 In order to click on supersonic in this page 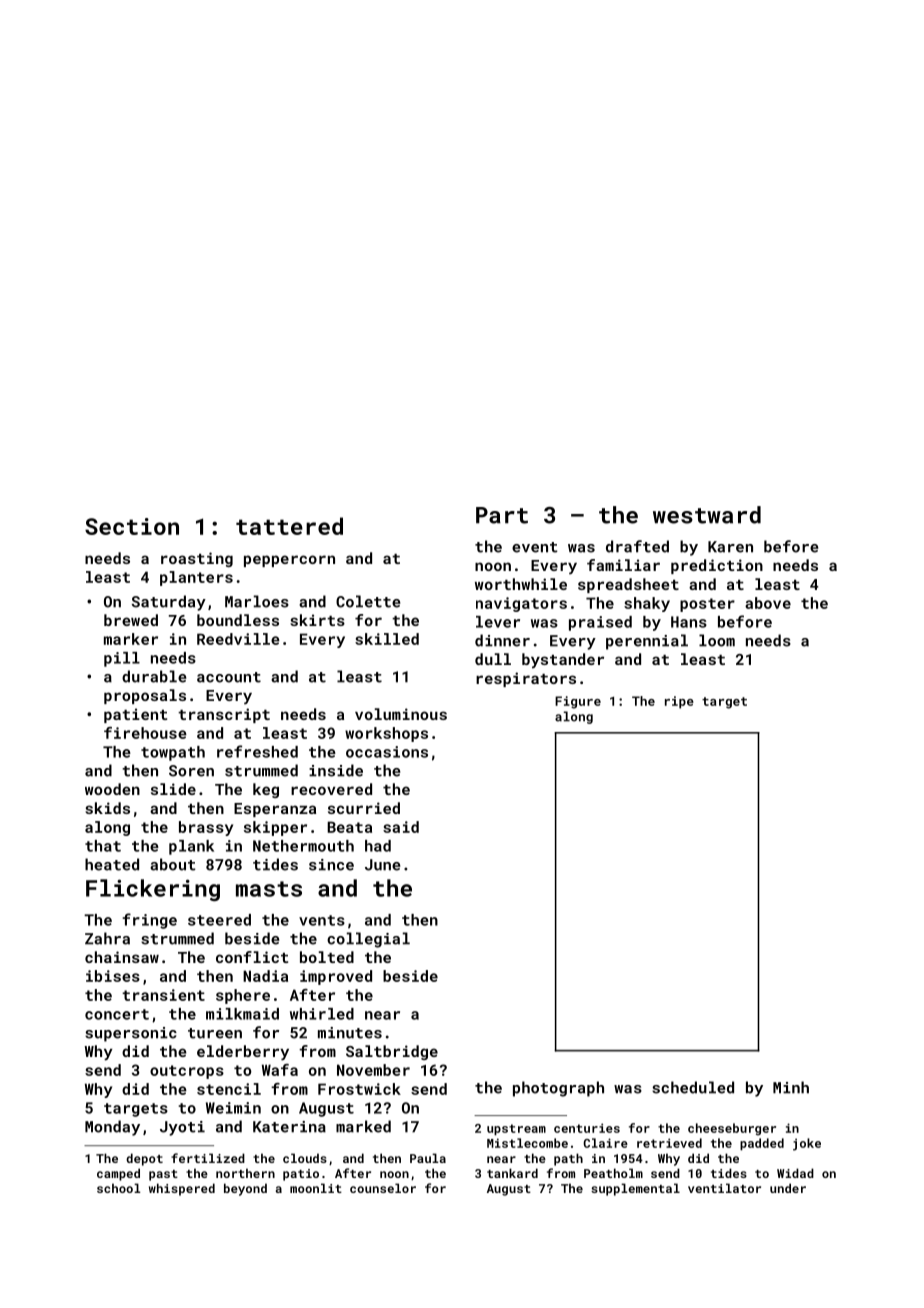, I will do `click(131, 1034)`.
